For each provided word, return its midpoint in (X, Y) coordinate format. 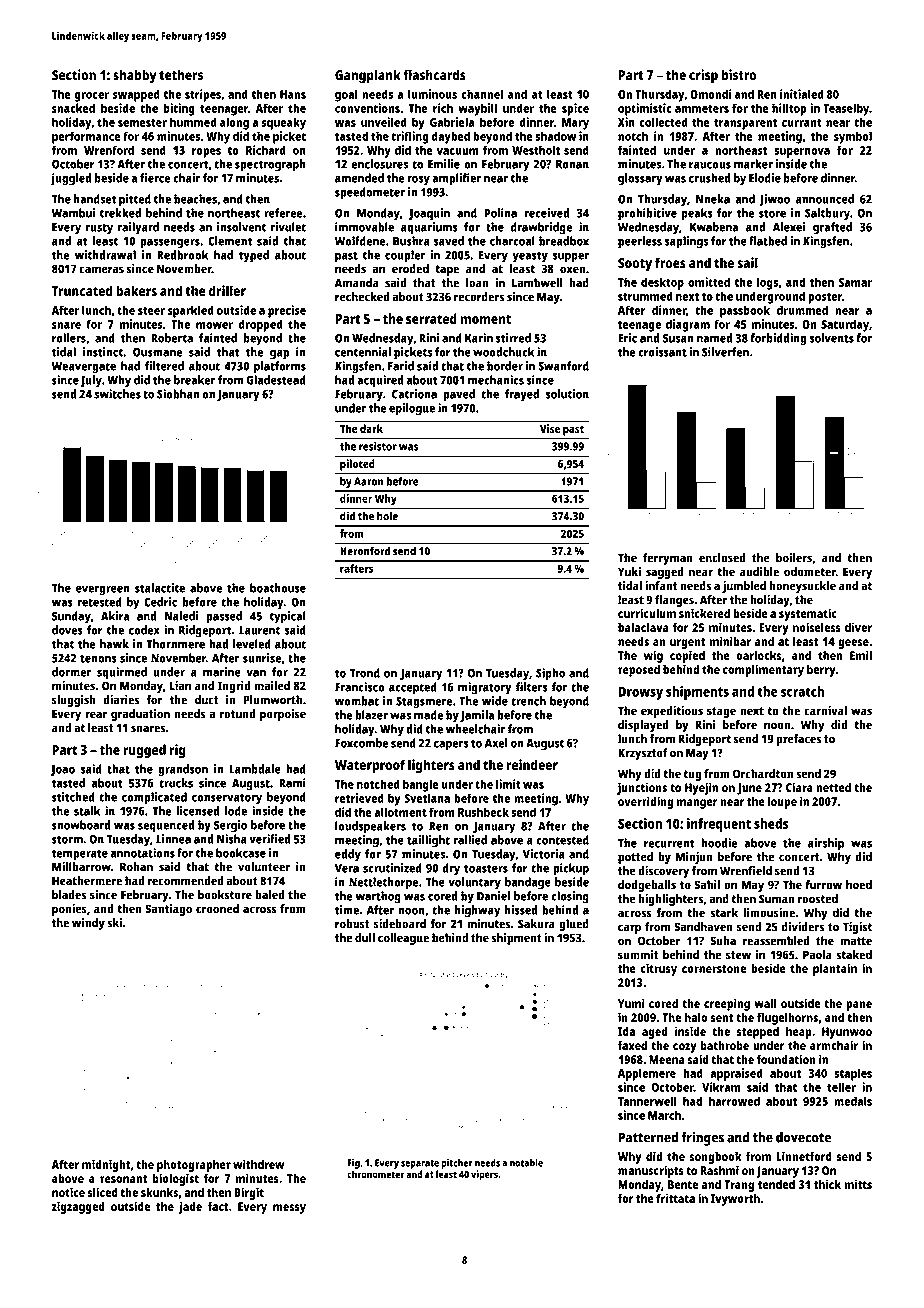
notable (526, 1163)
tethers (181, 74)
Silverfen (725, 352)
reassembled (776, 941)
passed (224, 617)
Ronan (572, 164)
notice (68, 1192)
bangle (421, 785)
